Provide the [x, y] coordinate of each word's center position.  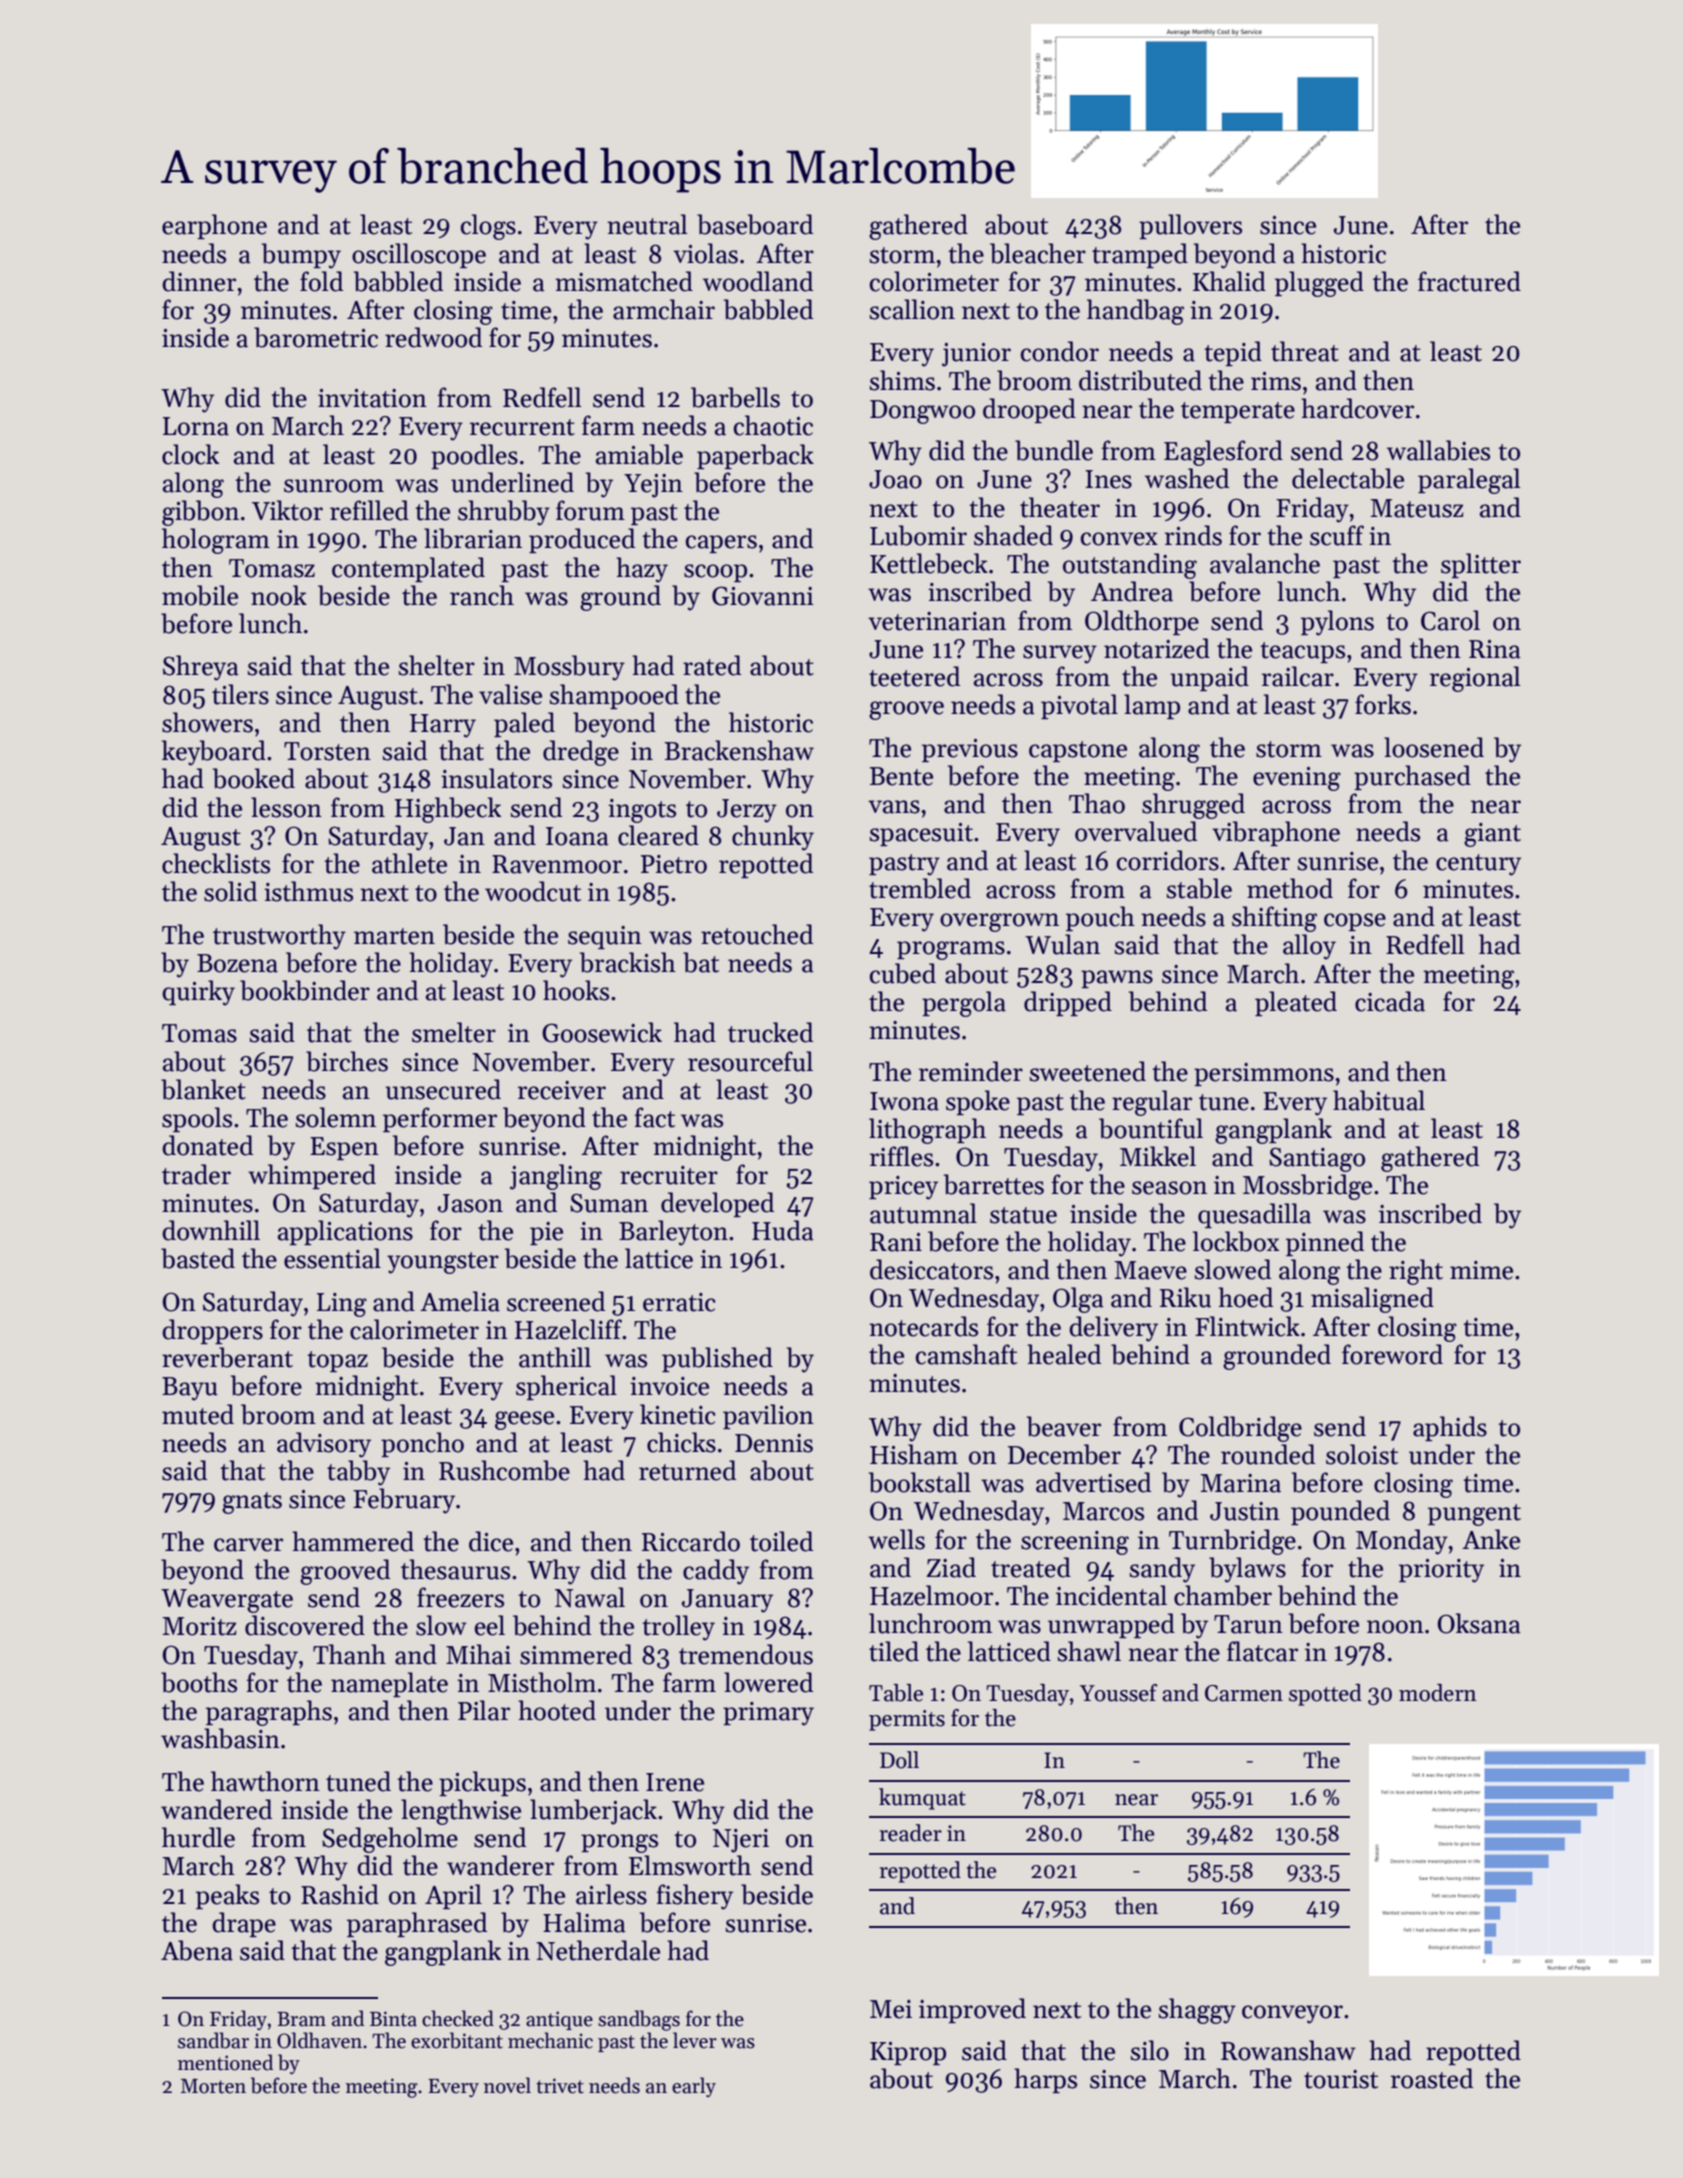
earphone [214, 226]
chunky [773, 838]
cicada [1390, 1001]
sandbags [639, 2020]
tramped [1140, 255]
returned [687, 1470]
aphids [1450, 1428]
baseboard [755, 224]
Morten [213, 2086]
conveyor [1292, 2014]
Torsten [327, 751]
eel [490, 1625]
